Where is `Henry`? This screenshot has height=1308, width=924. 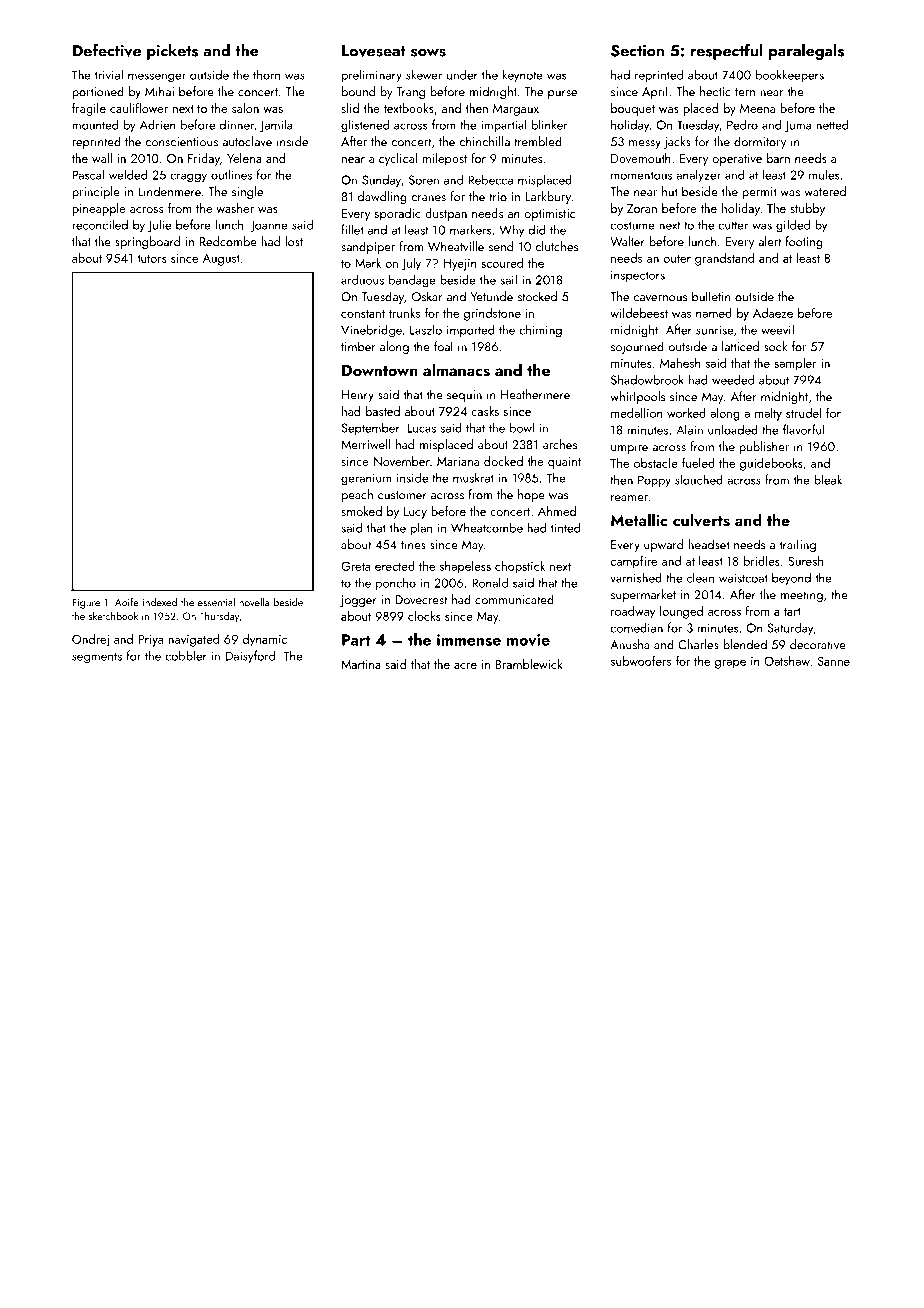 Henry is located at coordinates (358, 396).
